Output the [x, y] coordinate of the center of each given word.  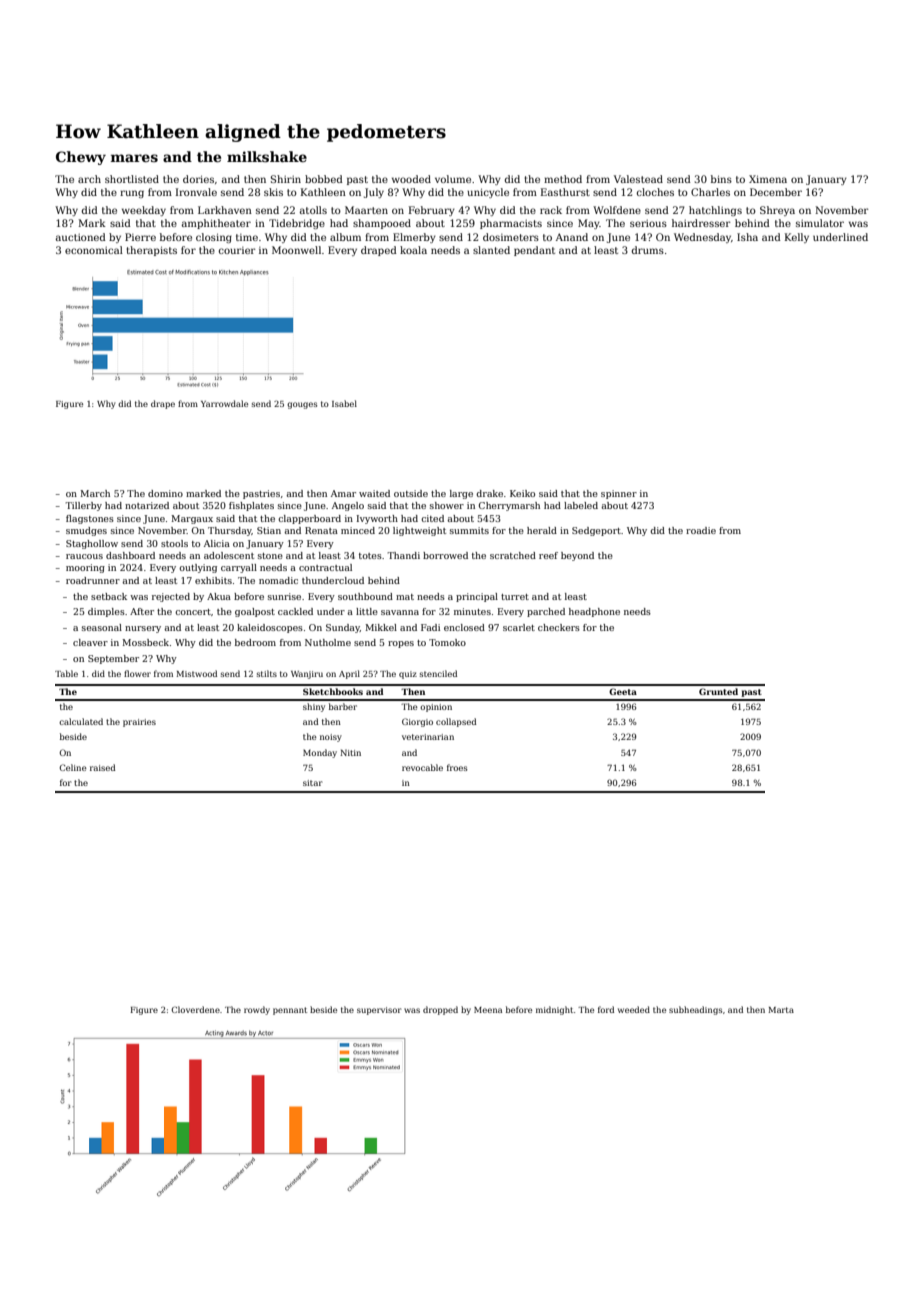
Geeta [623, 691]
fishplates [251, 506]
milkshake [267, 156]
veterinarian [428, 737]
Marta [781, 1010]
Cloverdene [195, 1009]
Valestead [638, 179]
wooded [411, 179]
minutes [472, 611]
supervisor [379, 1011]
